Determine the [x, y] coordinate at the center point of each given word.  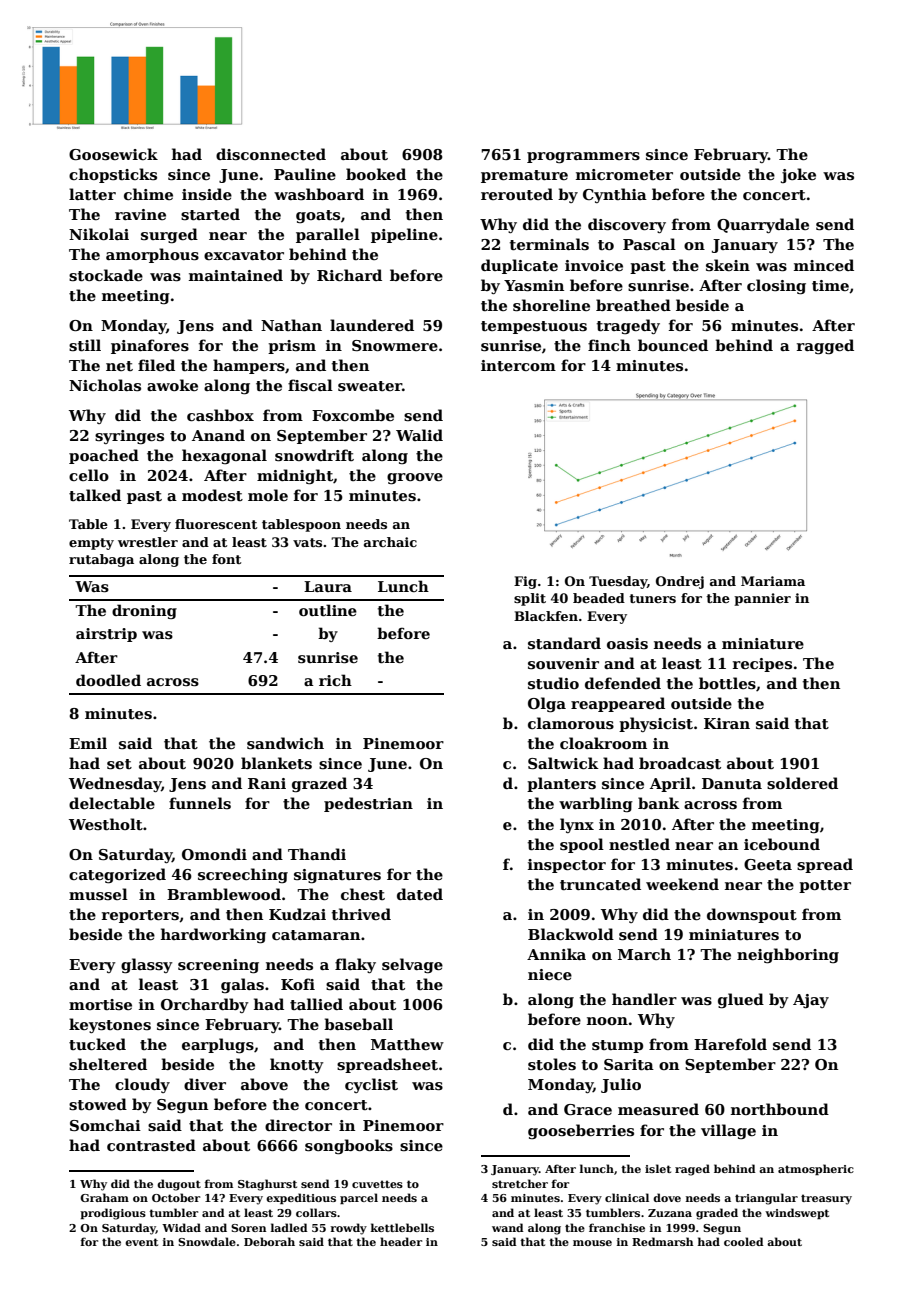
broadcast [680, 763]
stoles [552, 1064]
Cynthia [615, 195]
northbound [780, 1109]
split [530, 599]
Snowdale [207, 1241]
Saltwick [563, 763]
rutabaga [101, 560]
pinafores [150, 346]
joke [798, 175]
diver [205, 1084]
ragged [825, 347]
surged [169, 235]
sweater [370, 386]
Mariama [773, 581]
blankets [276, 763]
